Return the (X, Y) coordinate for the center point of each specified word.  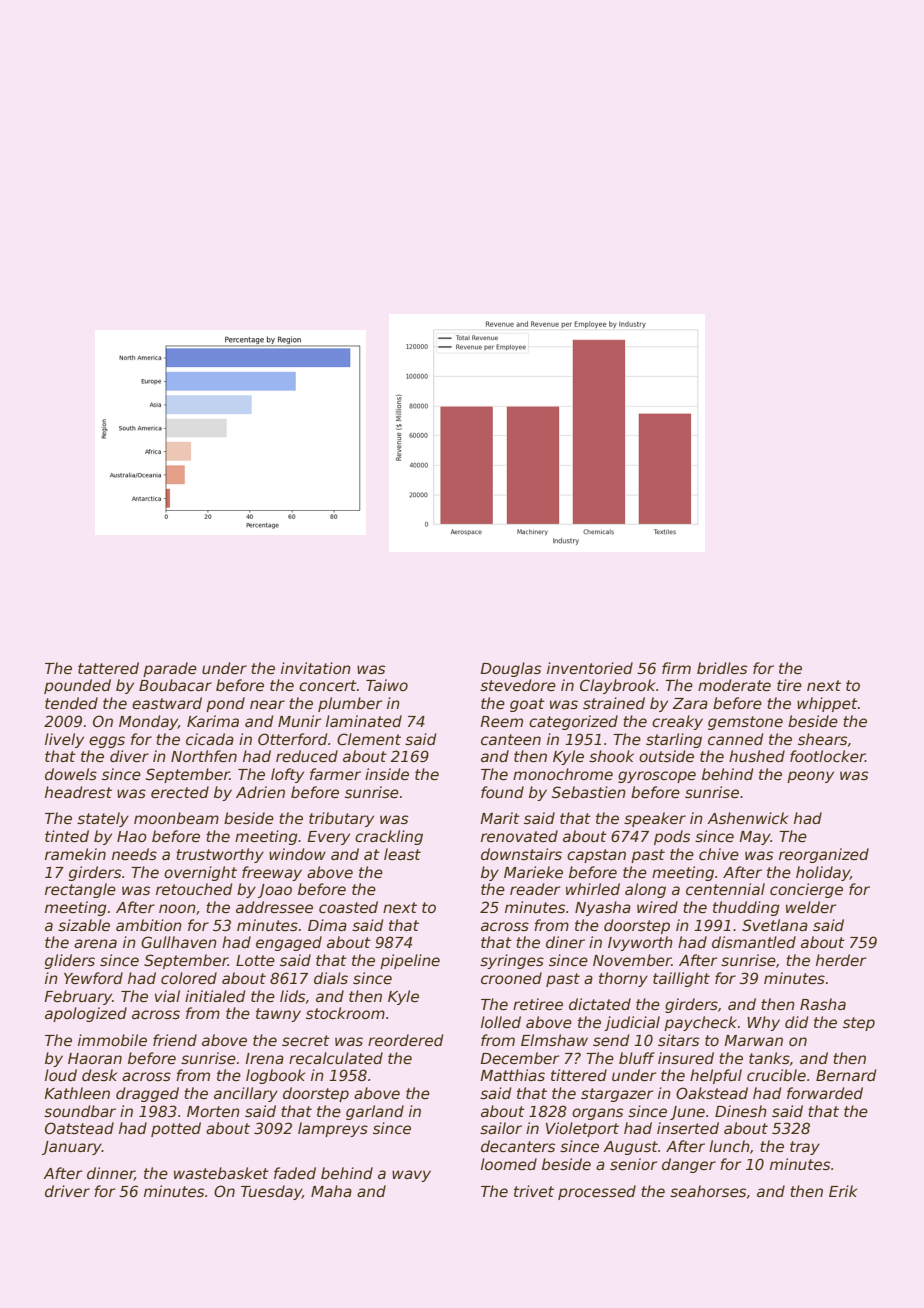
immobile (112, 1040)
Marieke (533, 872)
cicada (210, 739)
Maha (331, 1191)
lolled (501, 1022)
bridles (722, 668)
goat (527, 705)
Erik (843, 1191)
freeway (272, 873)
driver (67, 1191)
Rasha (823, 1004)
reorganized (824, 855)
